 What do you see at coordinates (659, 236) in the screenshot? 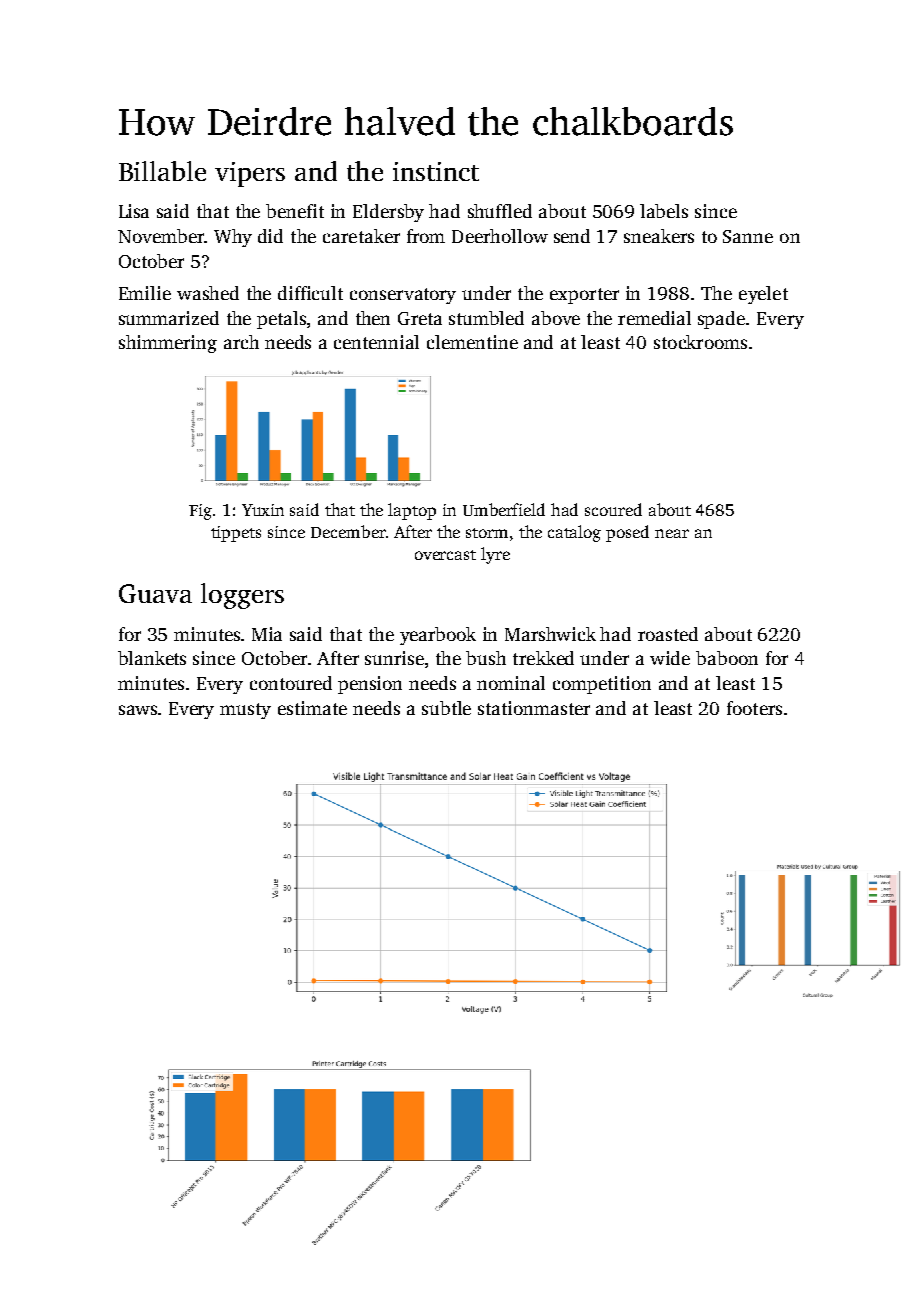
I see `sneakers` at bounding box center [659, 236].
